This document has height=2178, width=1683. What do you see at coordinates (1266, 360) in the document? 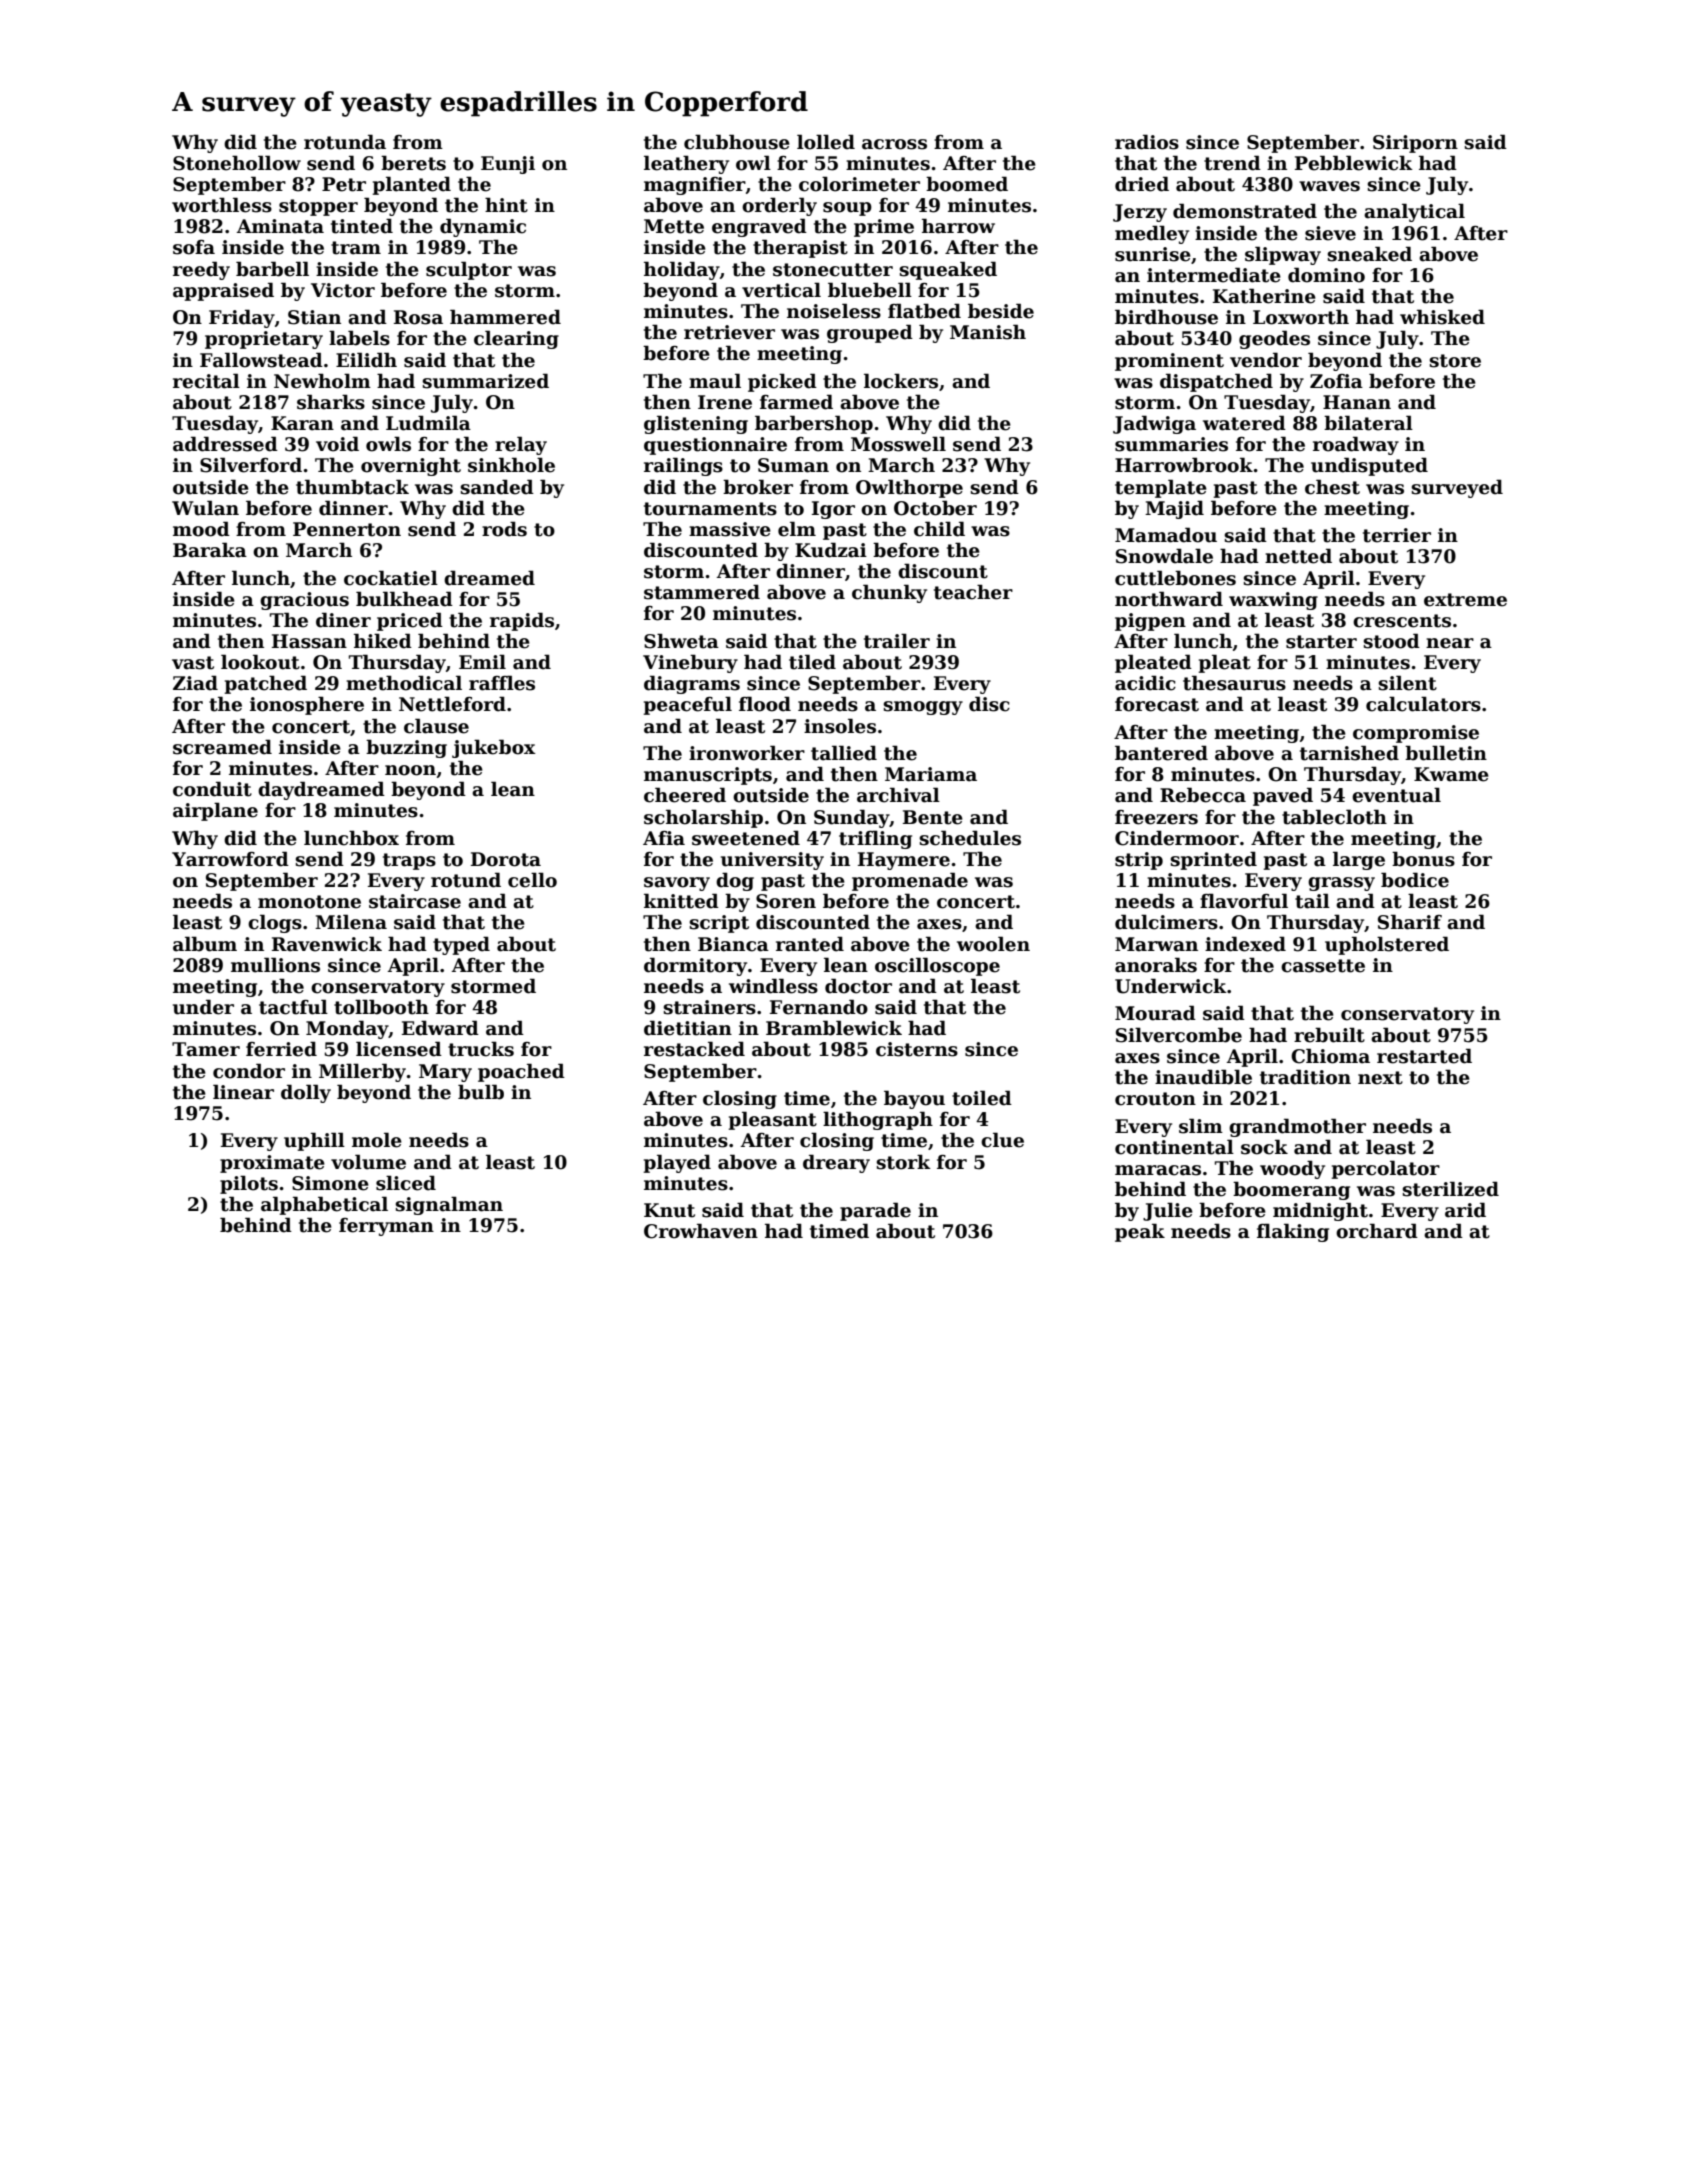
I see `vendor` at bounding box center [1266, 360].
